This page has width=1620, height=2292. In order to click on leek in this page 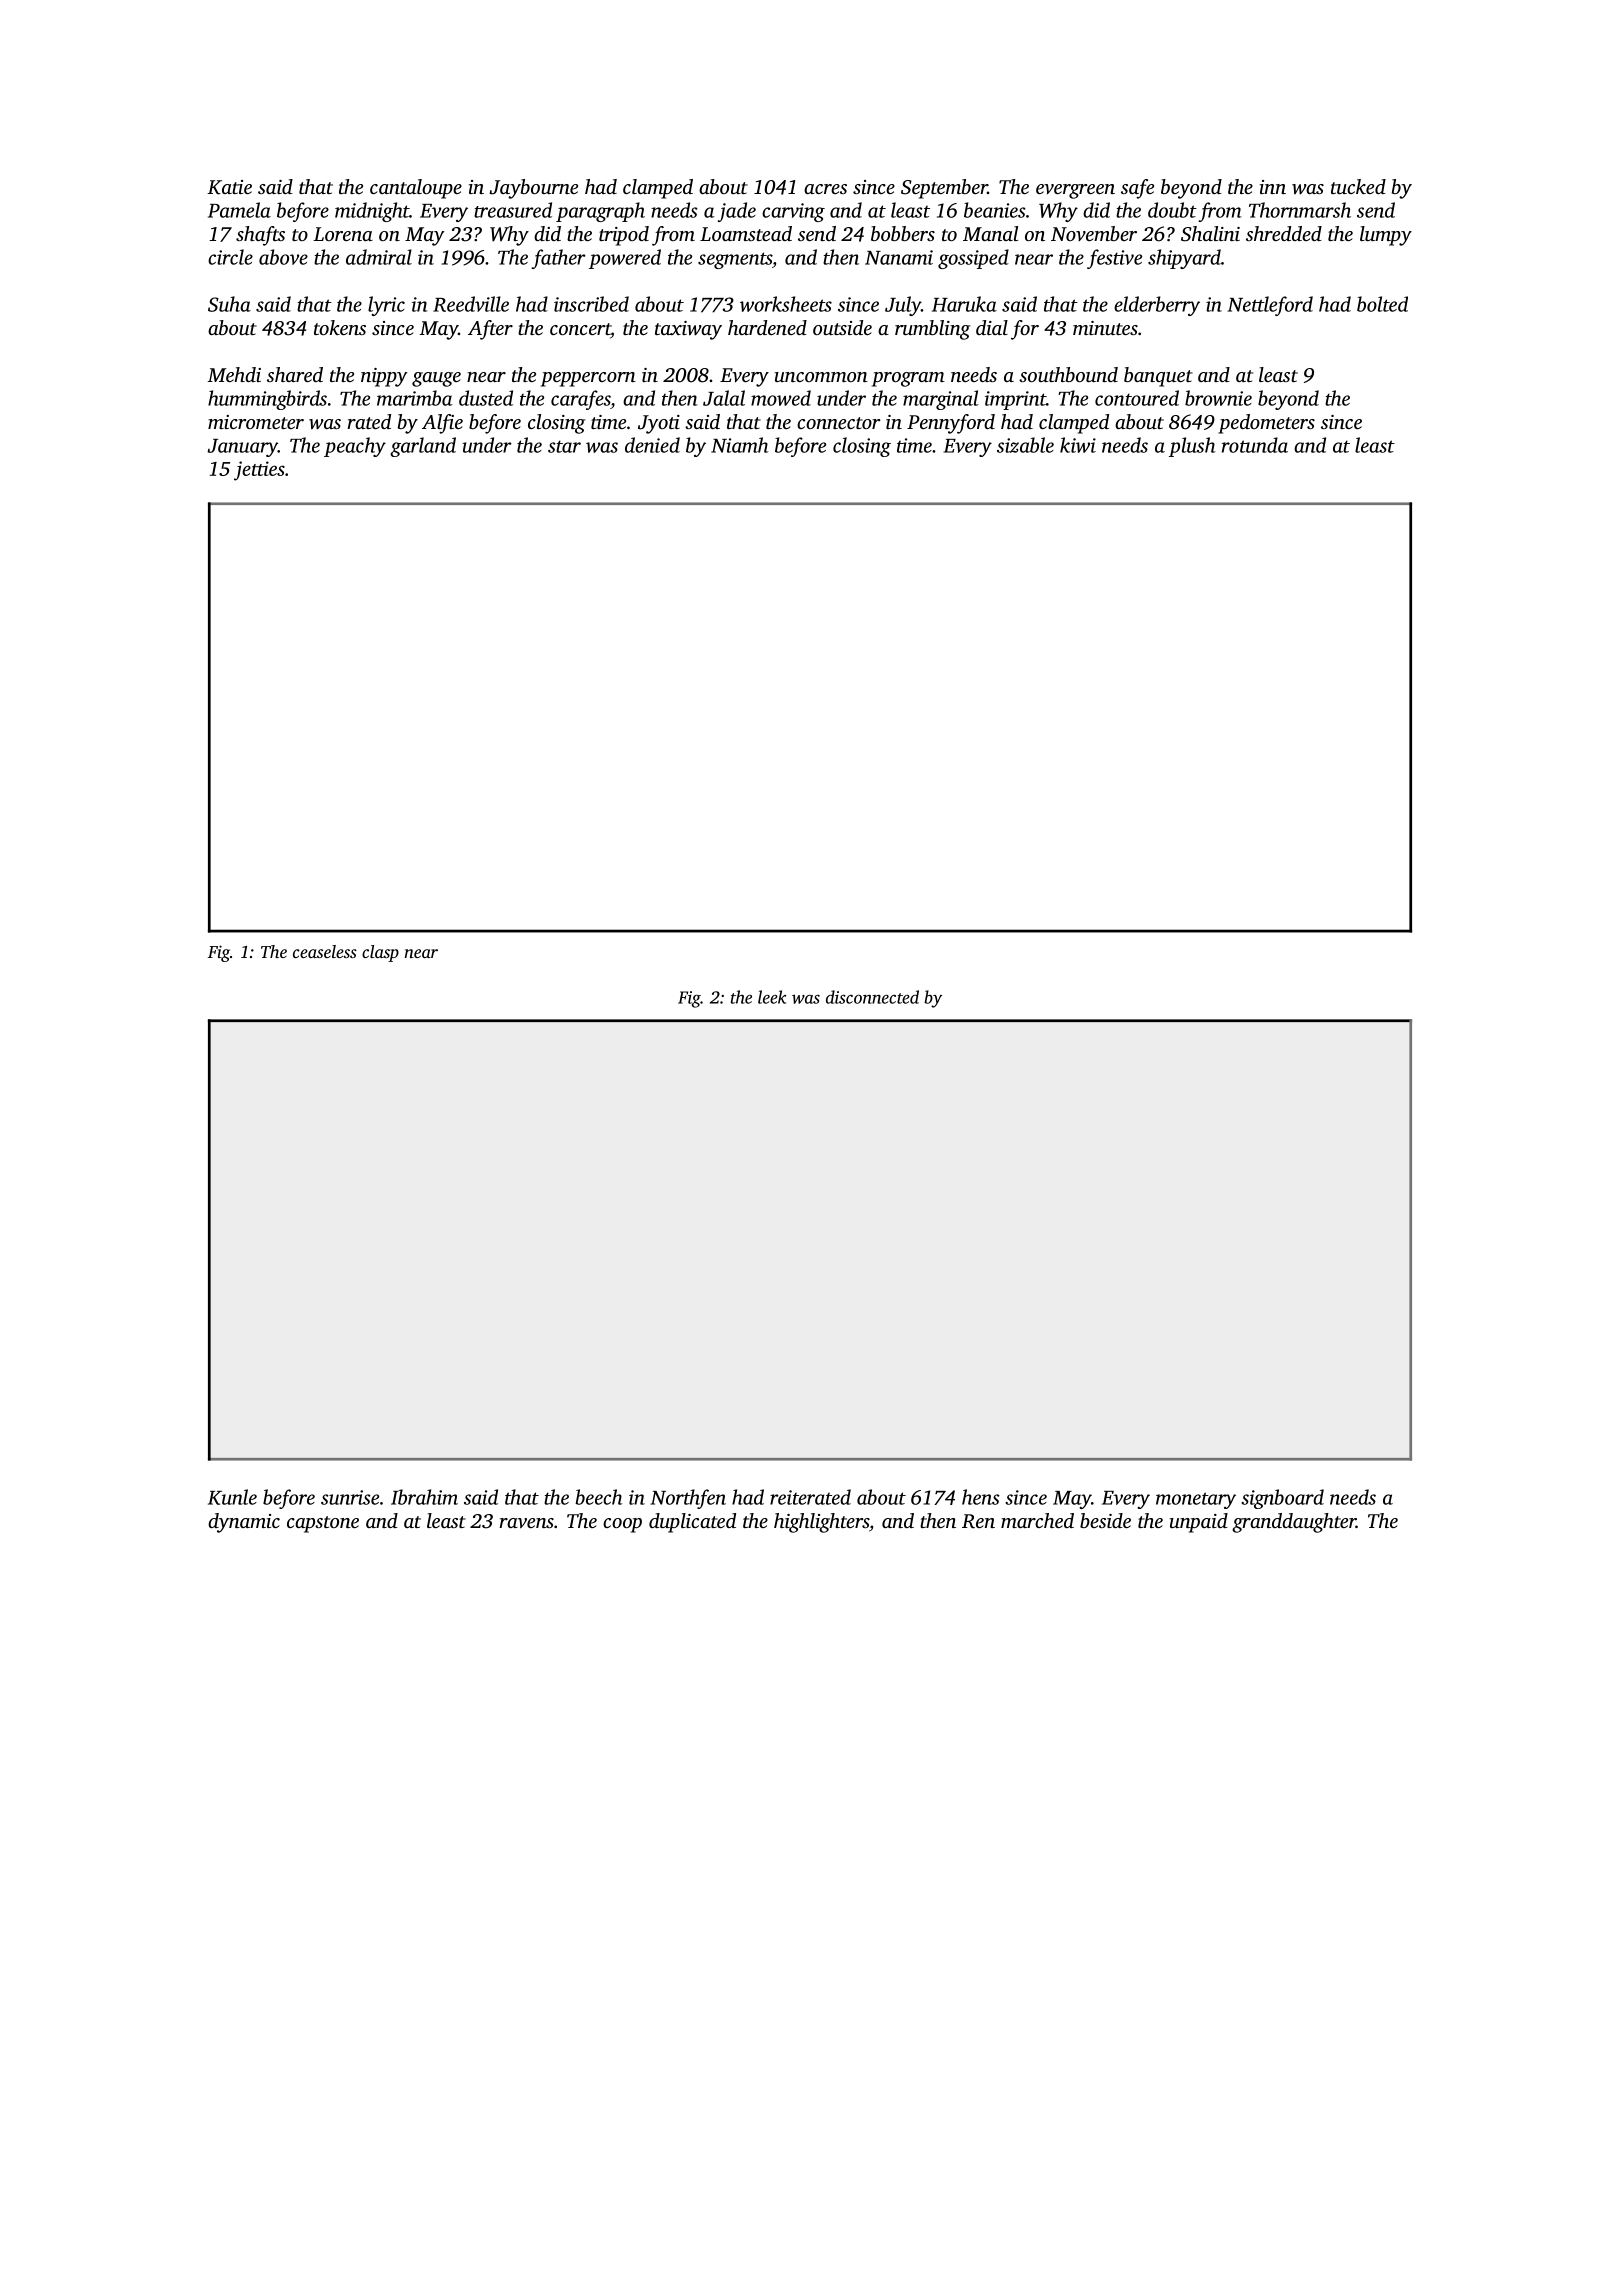, I will do `click(772, 997)`.
